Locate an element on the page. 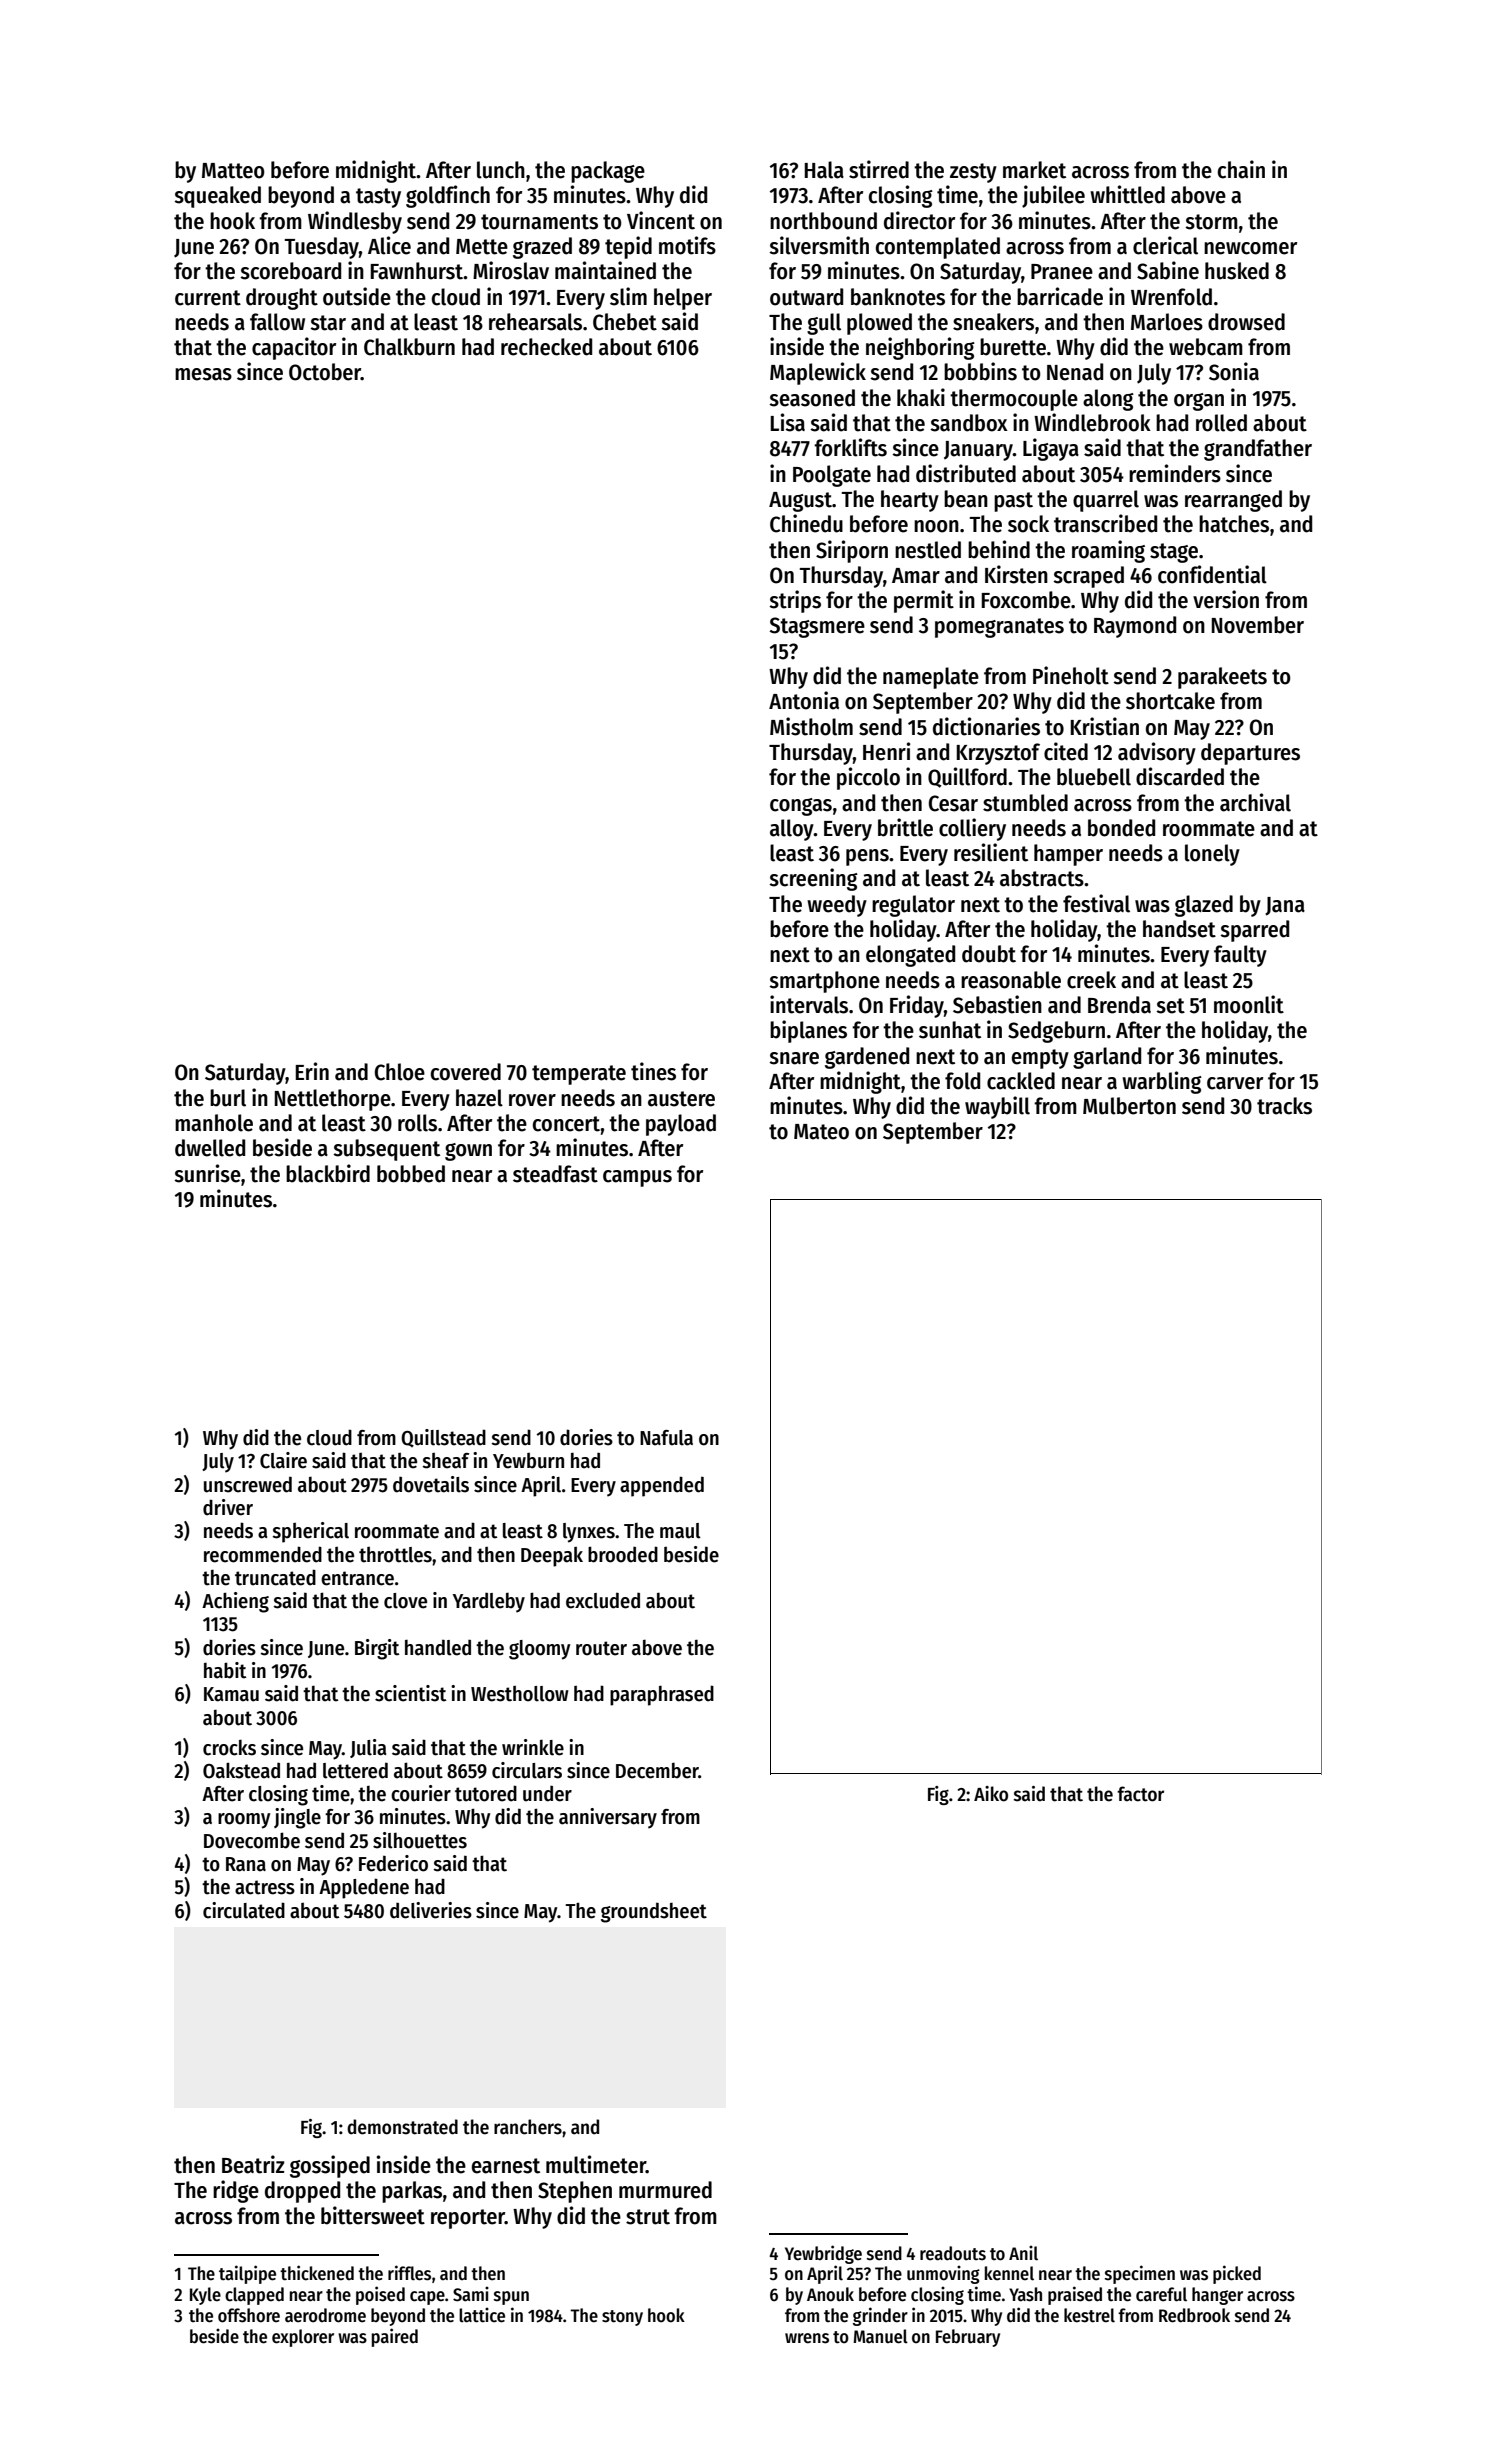 This document has height=2464, width=1496. burette is located at coordinates (1013, 347).
